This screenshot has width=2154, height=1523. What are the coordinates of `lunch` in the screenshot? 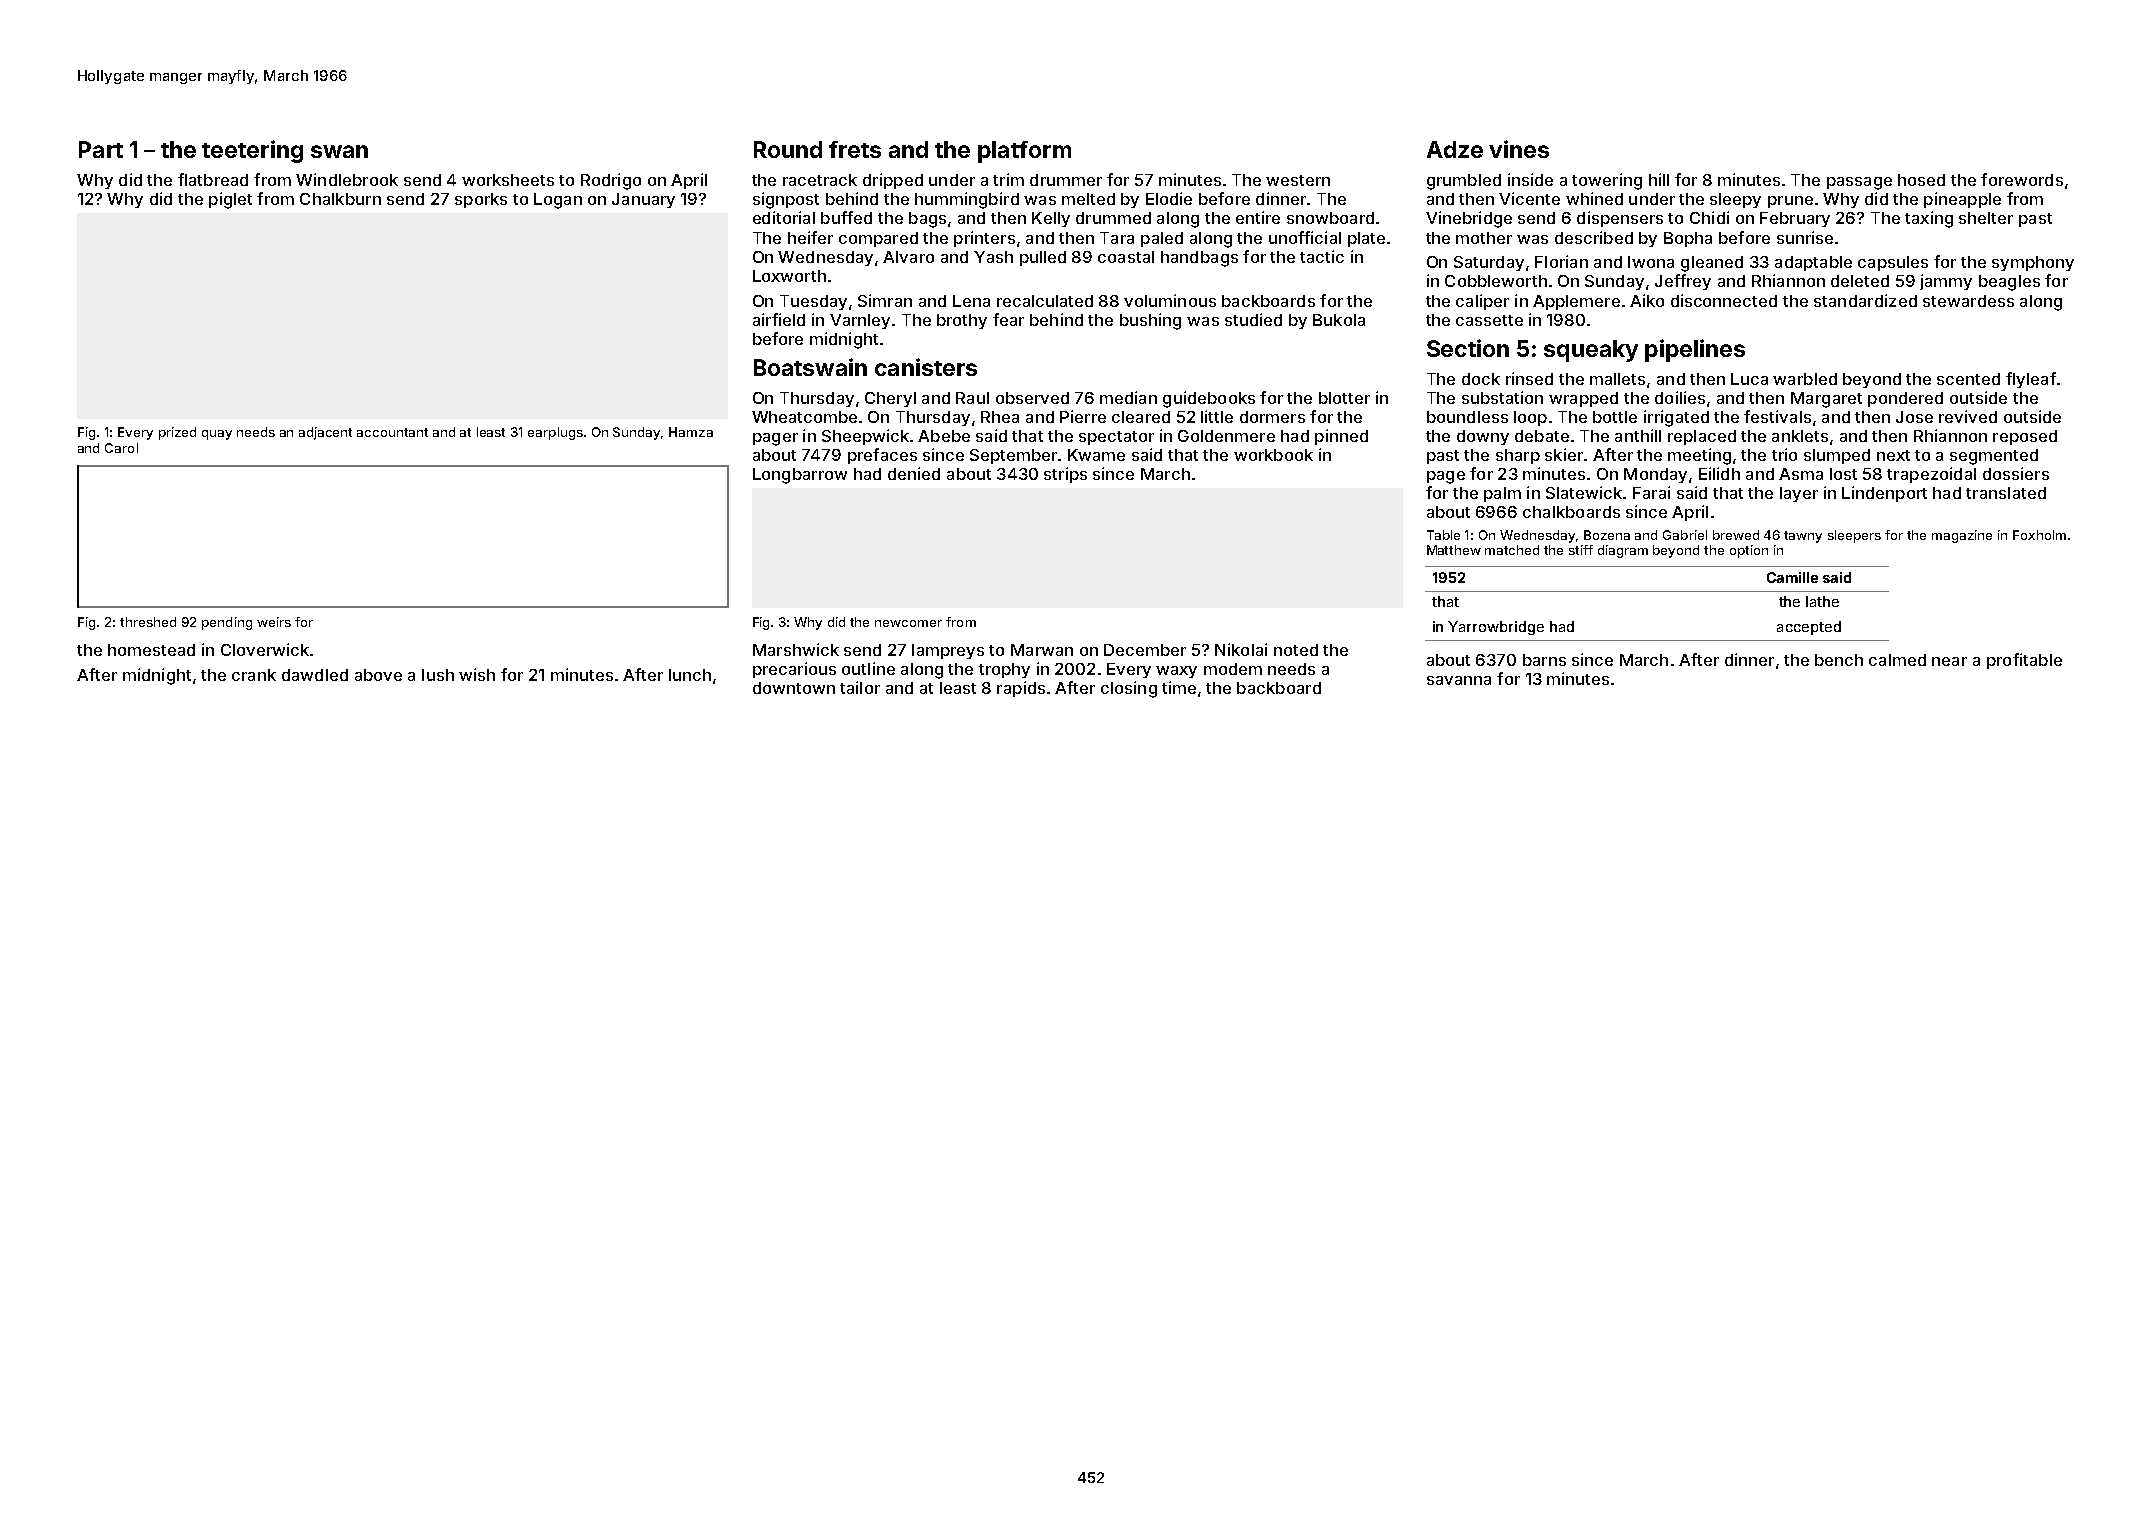 It's located at (690, 675).
